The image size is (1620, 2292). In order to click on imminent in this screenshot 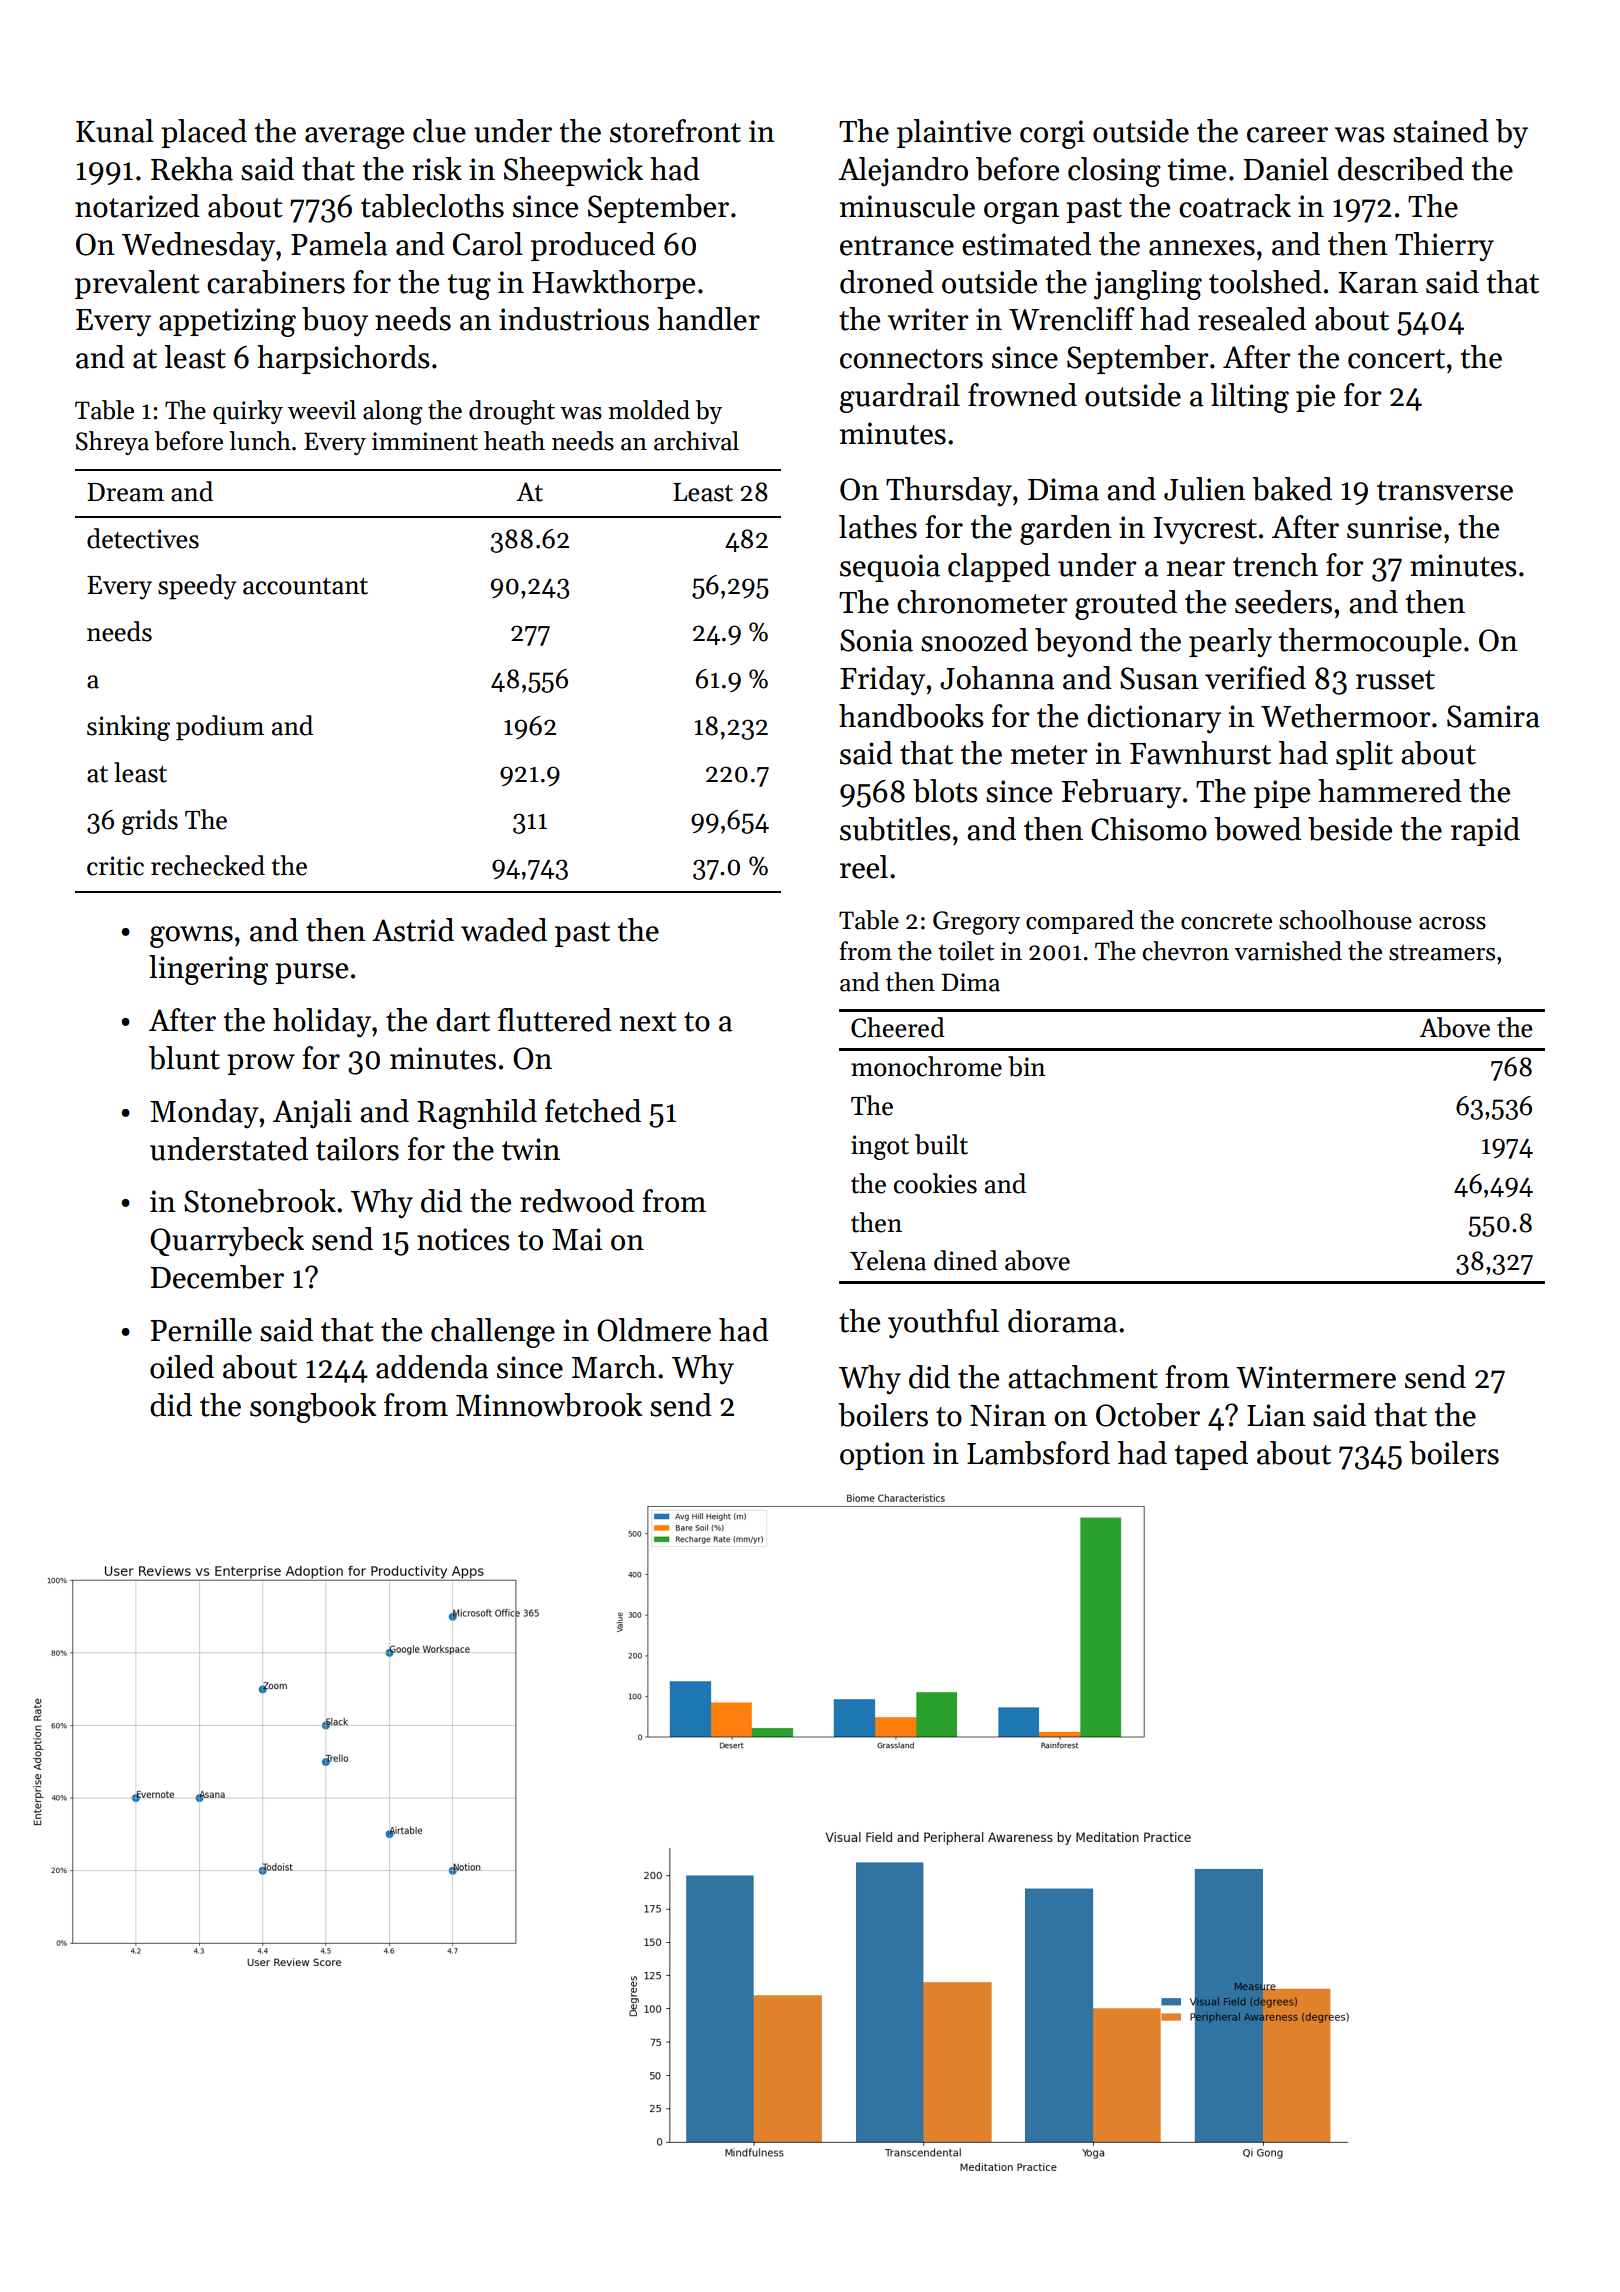, I will do `click(425, 441)`.
